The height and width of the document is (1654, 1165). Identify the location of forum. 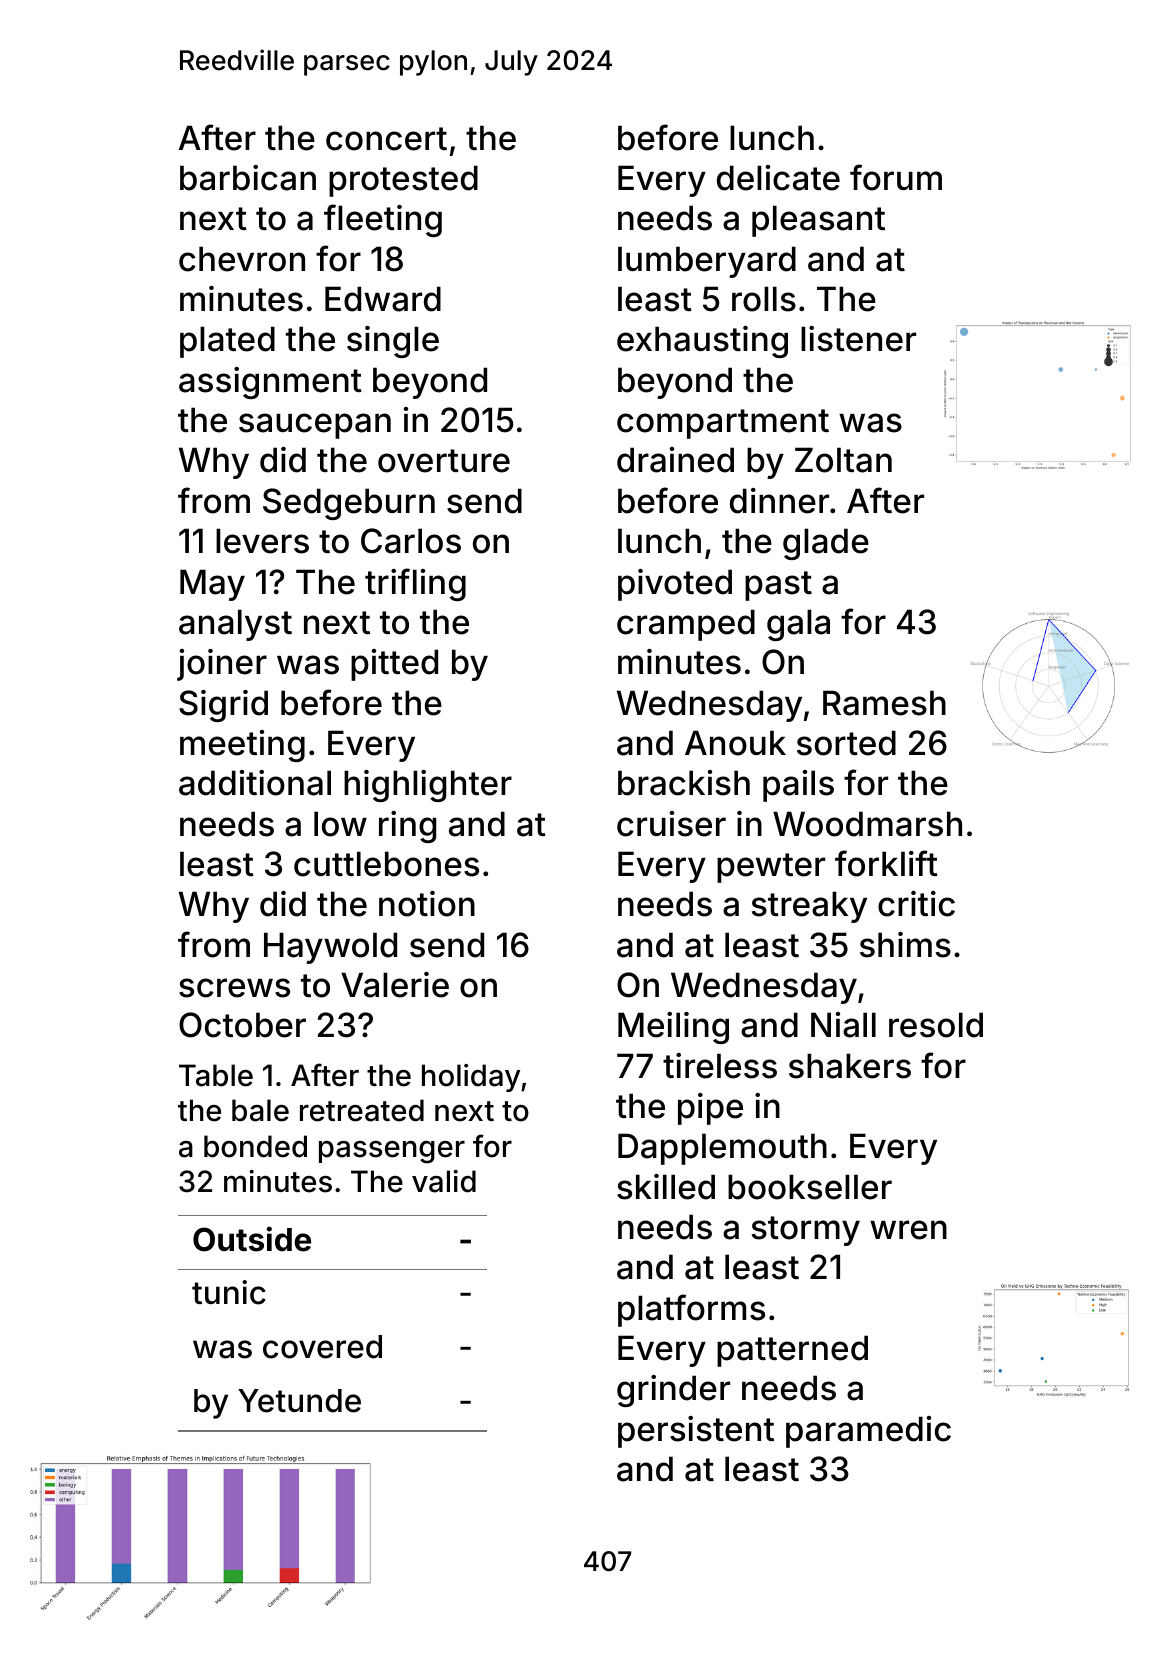
(896, 177).
